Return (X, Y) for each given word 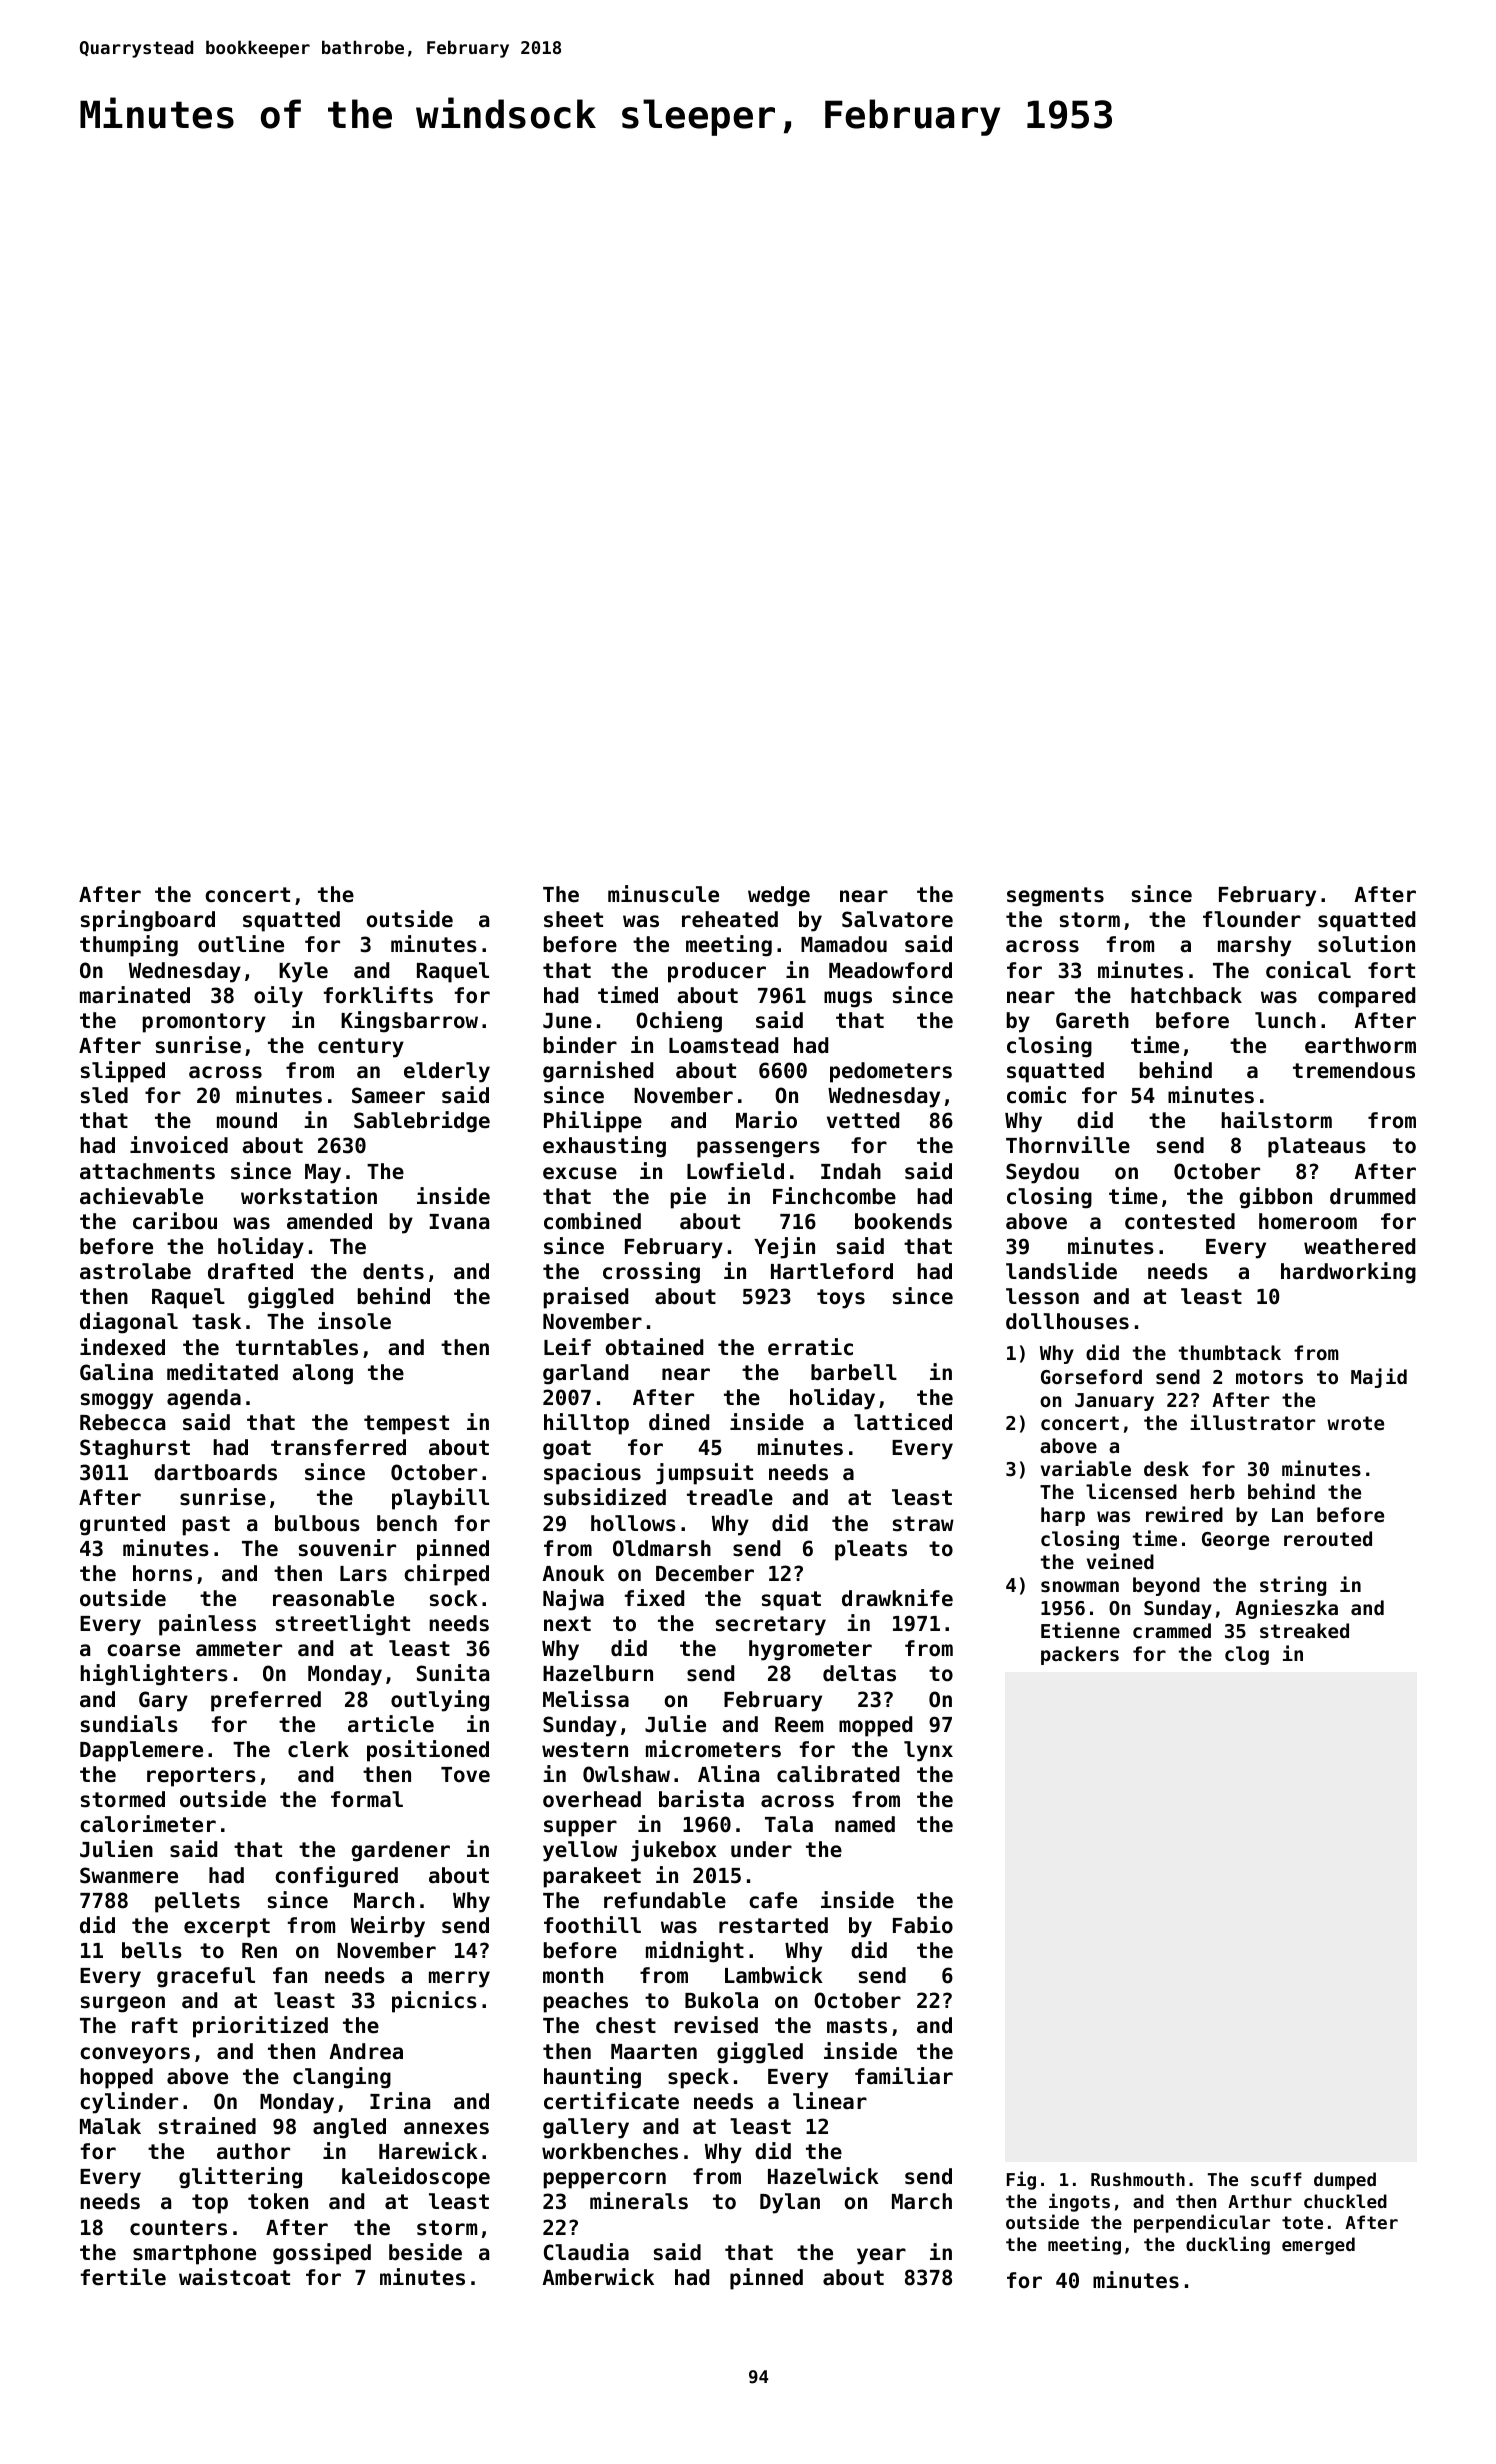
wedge (779, 896)
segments (1055, 897)
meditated (222, 1372)
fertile (123, 2277)
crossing (651, 1273)
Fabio (923, 1925)
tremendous (1354, 1070)
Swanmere (129, 1875)
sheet (573, 919)
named (865, 1824)
